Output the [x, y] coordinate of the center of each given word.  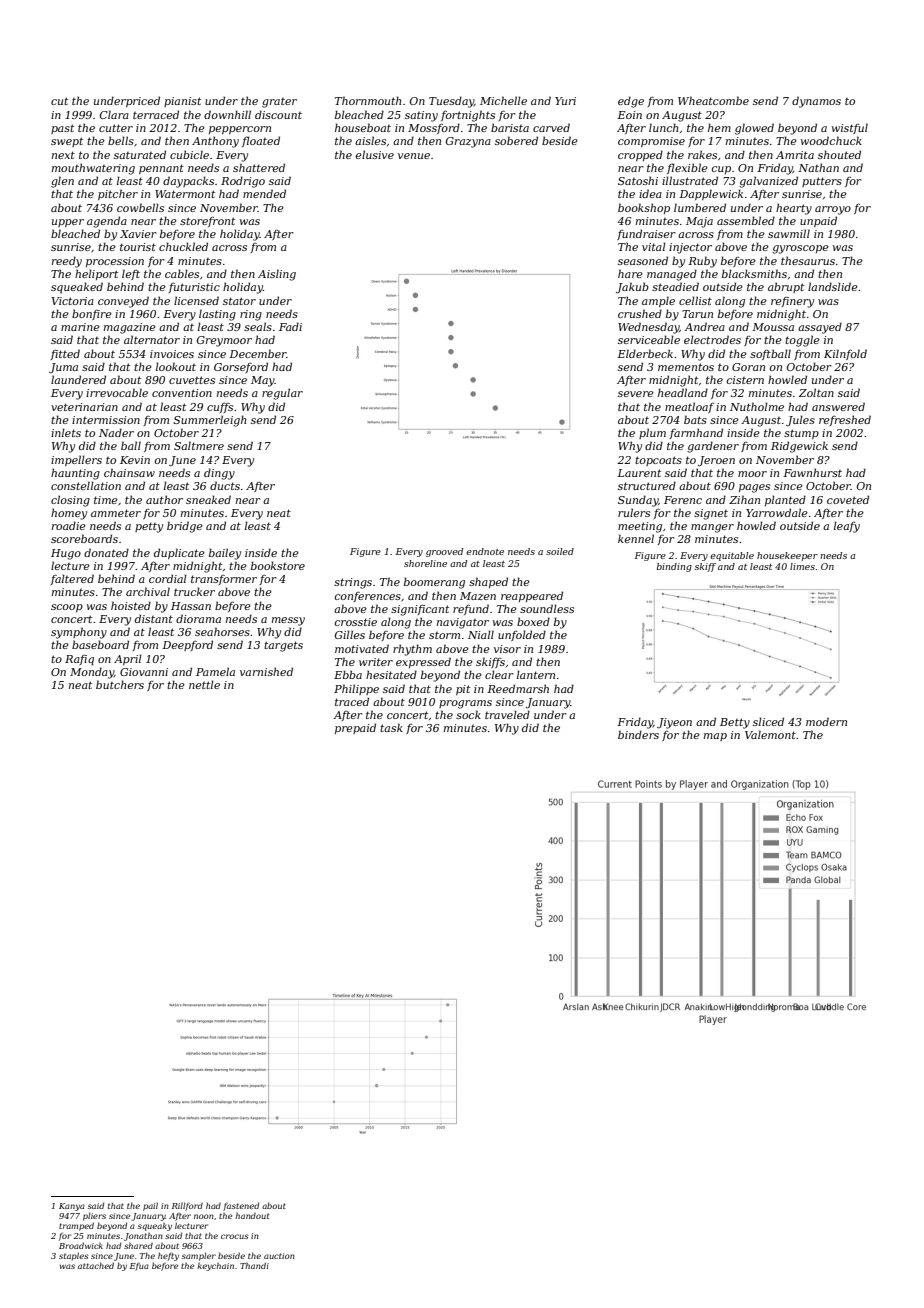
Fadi [290, 326]
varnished [266, 671]
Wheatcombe [713, 100]
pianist [182, 102]
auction [279, 1256]
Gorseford [241, 367]
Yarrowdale [777, 512]
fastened [241, 1206]
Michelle [503, 100]
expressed [423, 662]
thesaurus [808, 260]
